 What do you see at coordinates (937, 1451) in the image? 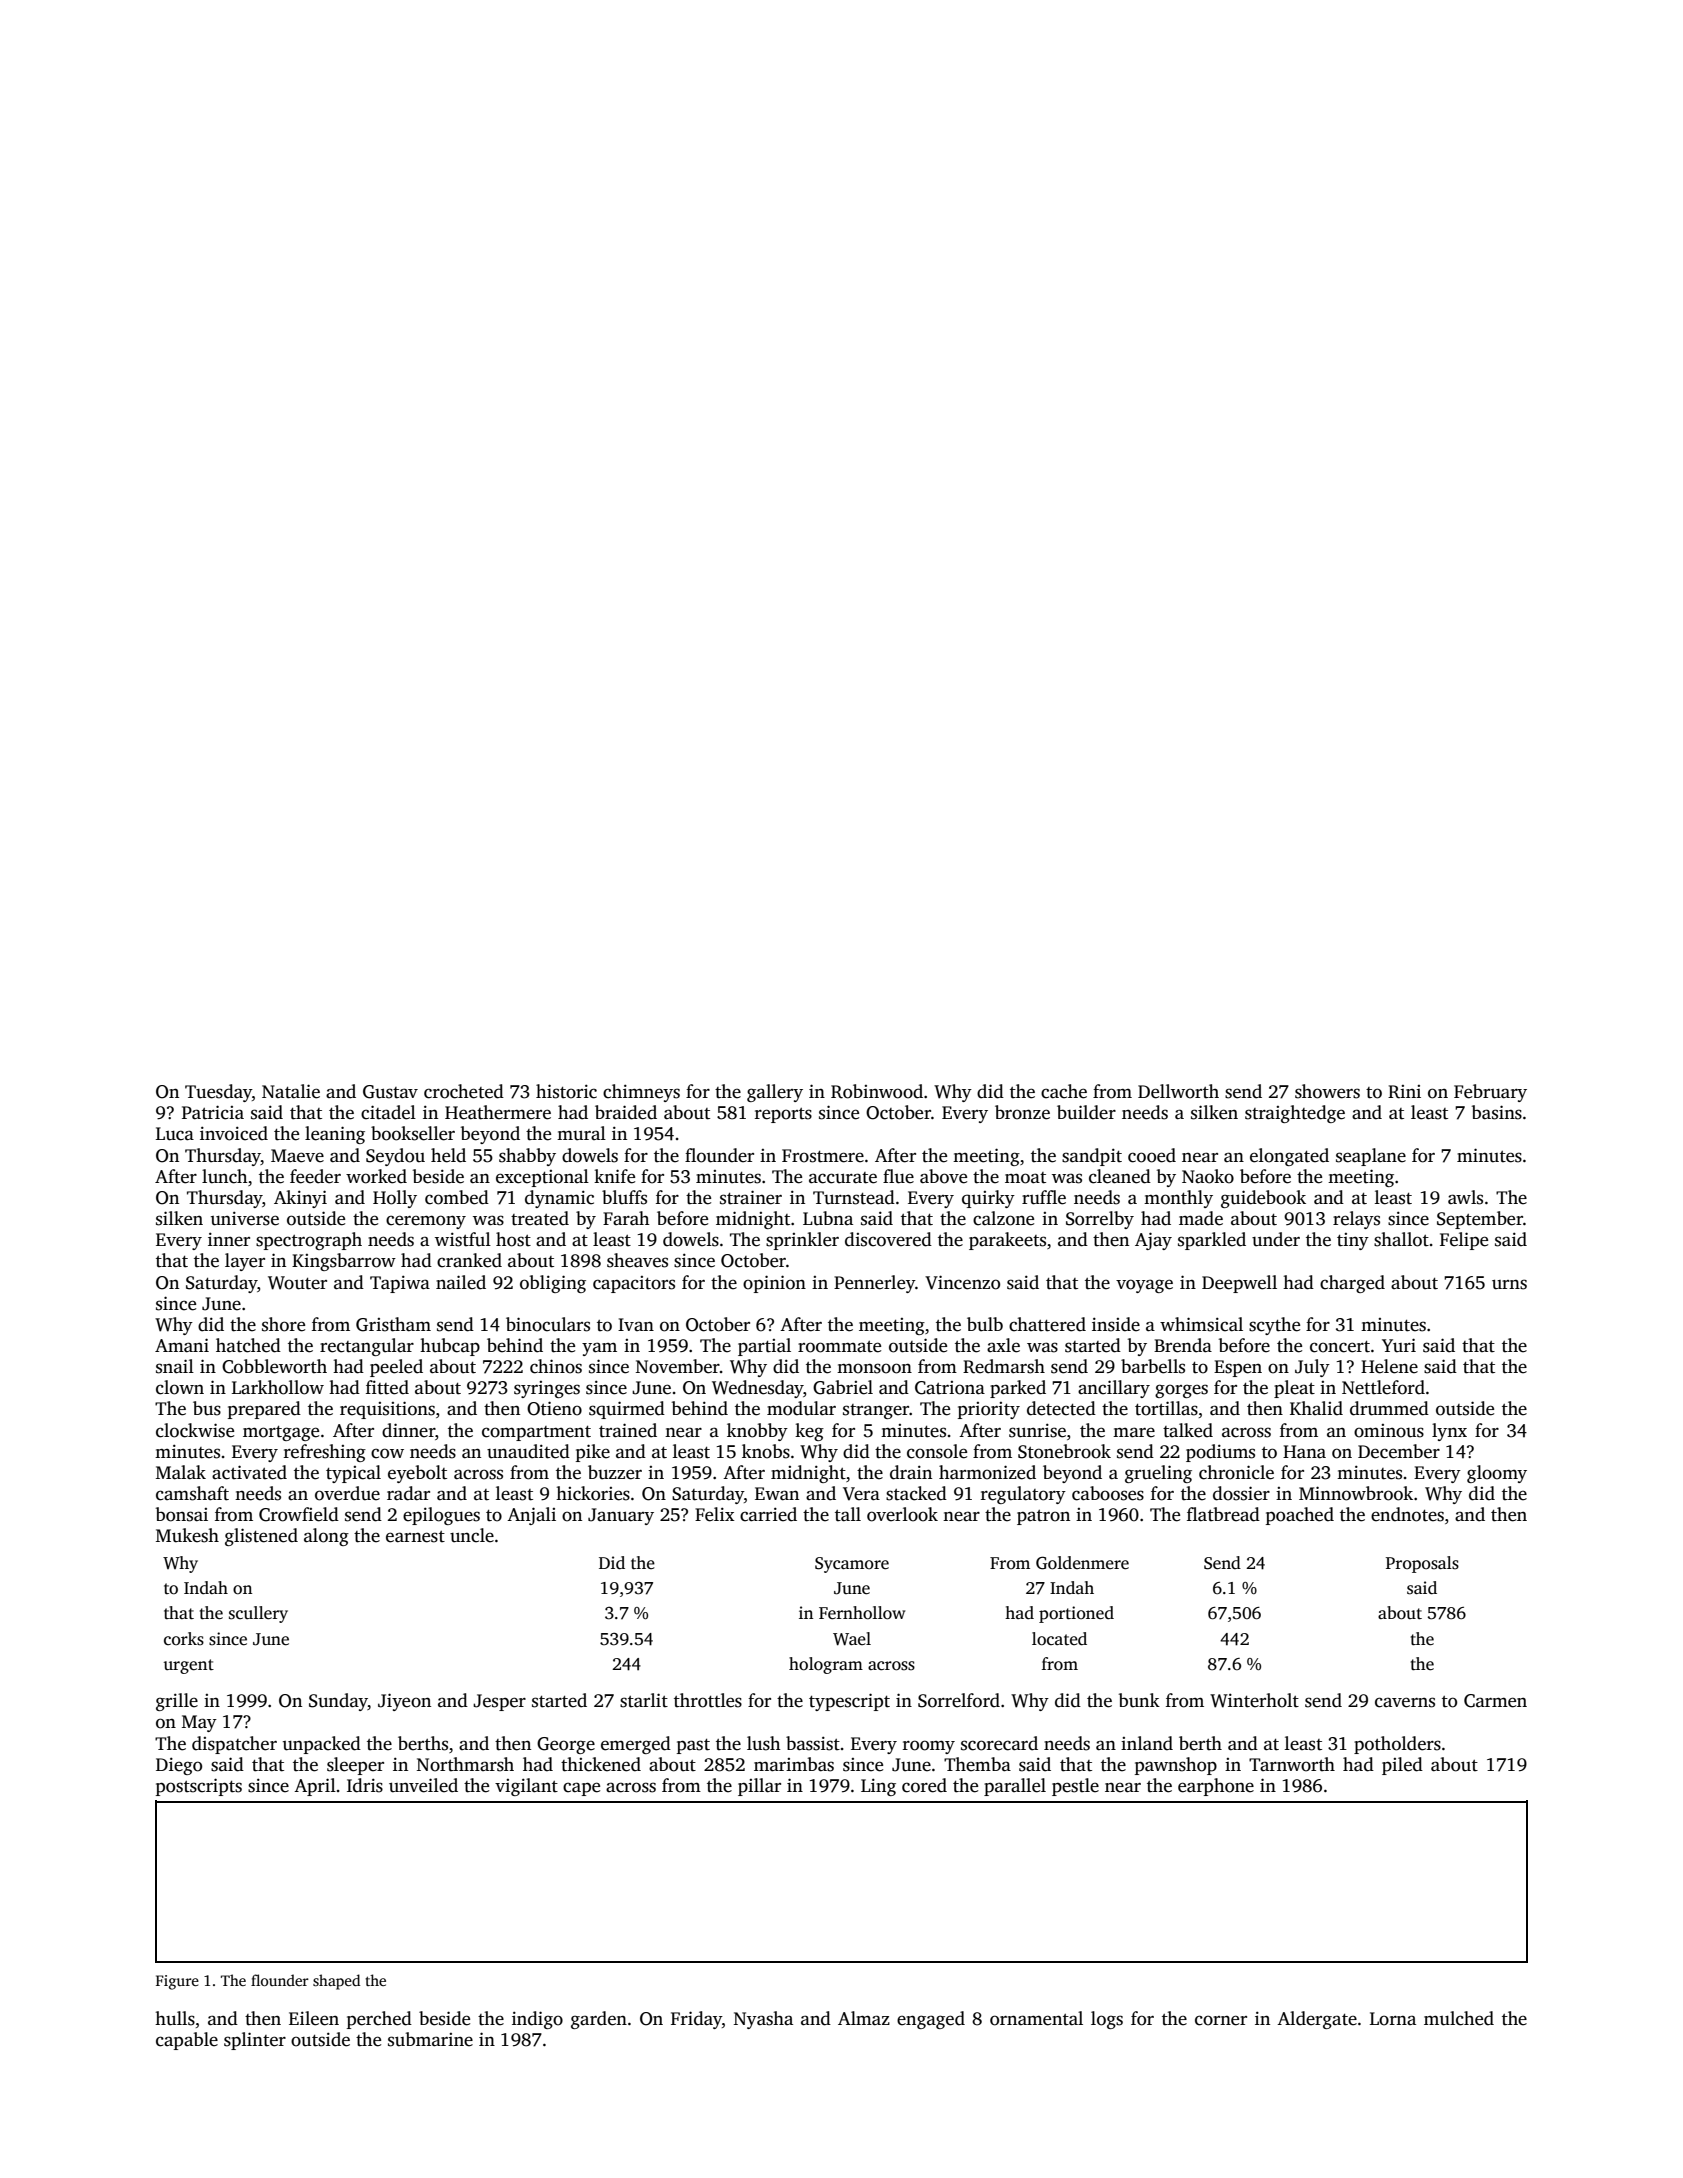
I see `console` at bounding box center [937, 1451].
